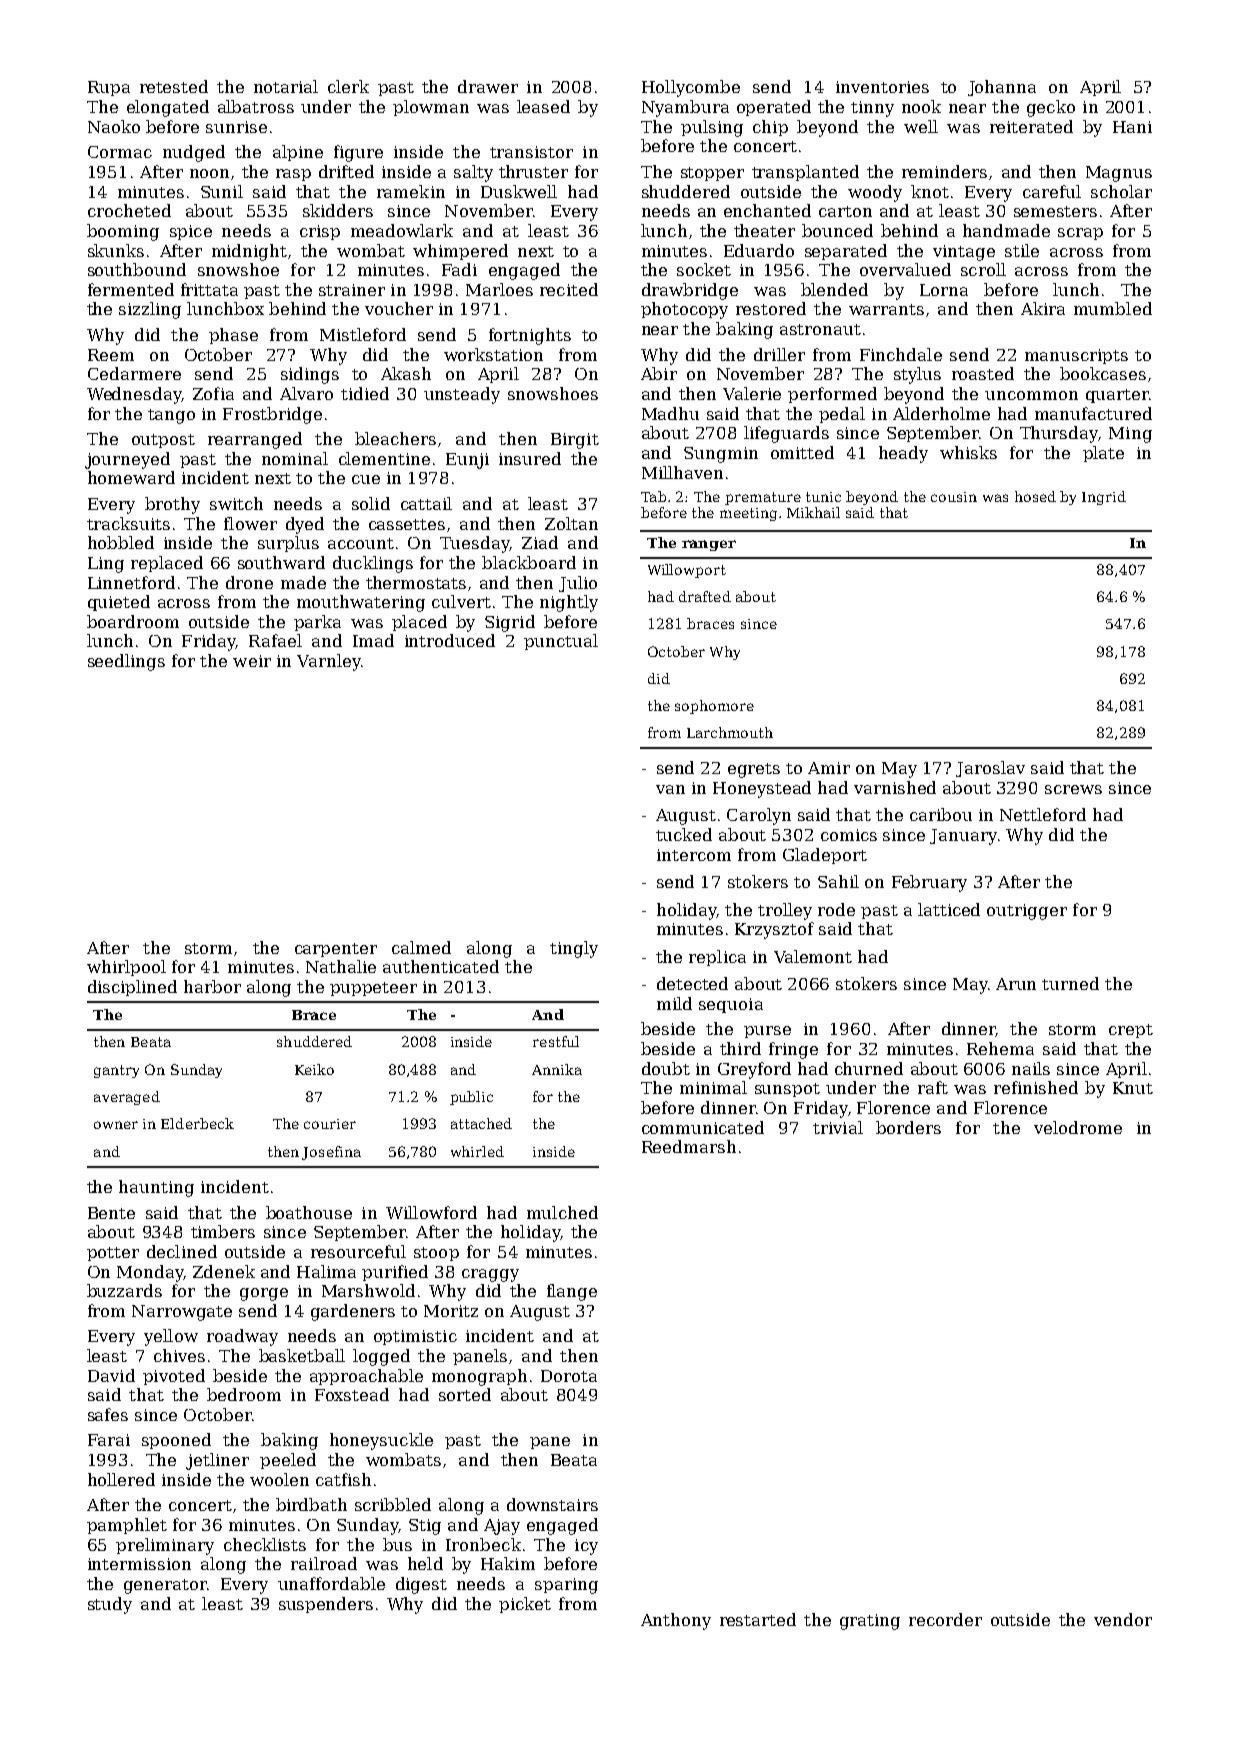 This screenshot has width=1239, height=1752. Describe the element at coordinates (525, 1605) in the screenshot. I see `picket` at that location.
